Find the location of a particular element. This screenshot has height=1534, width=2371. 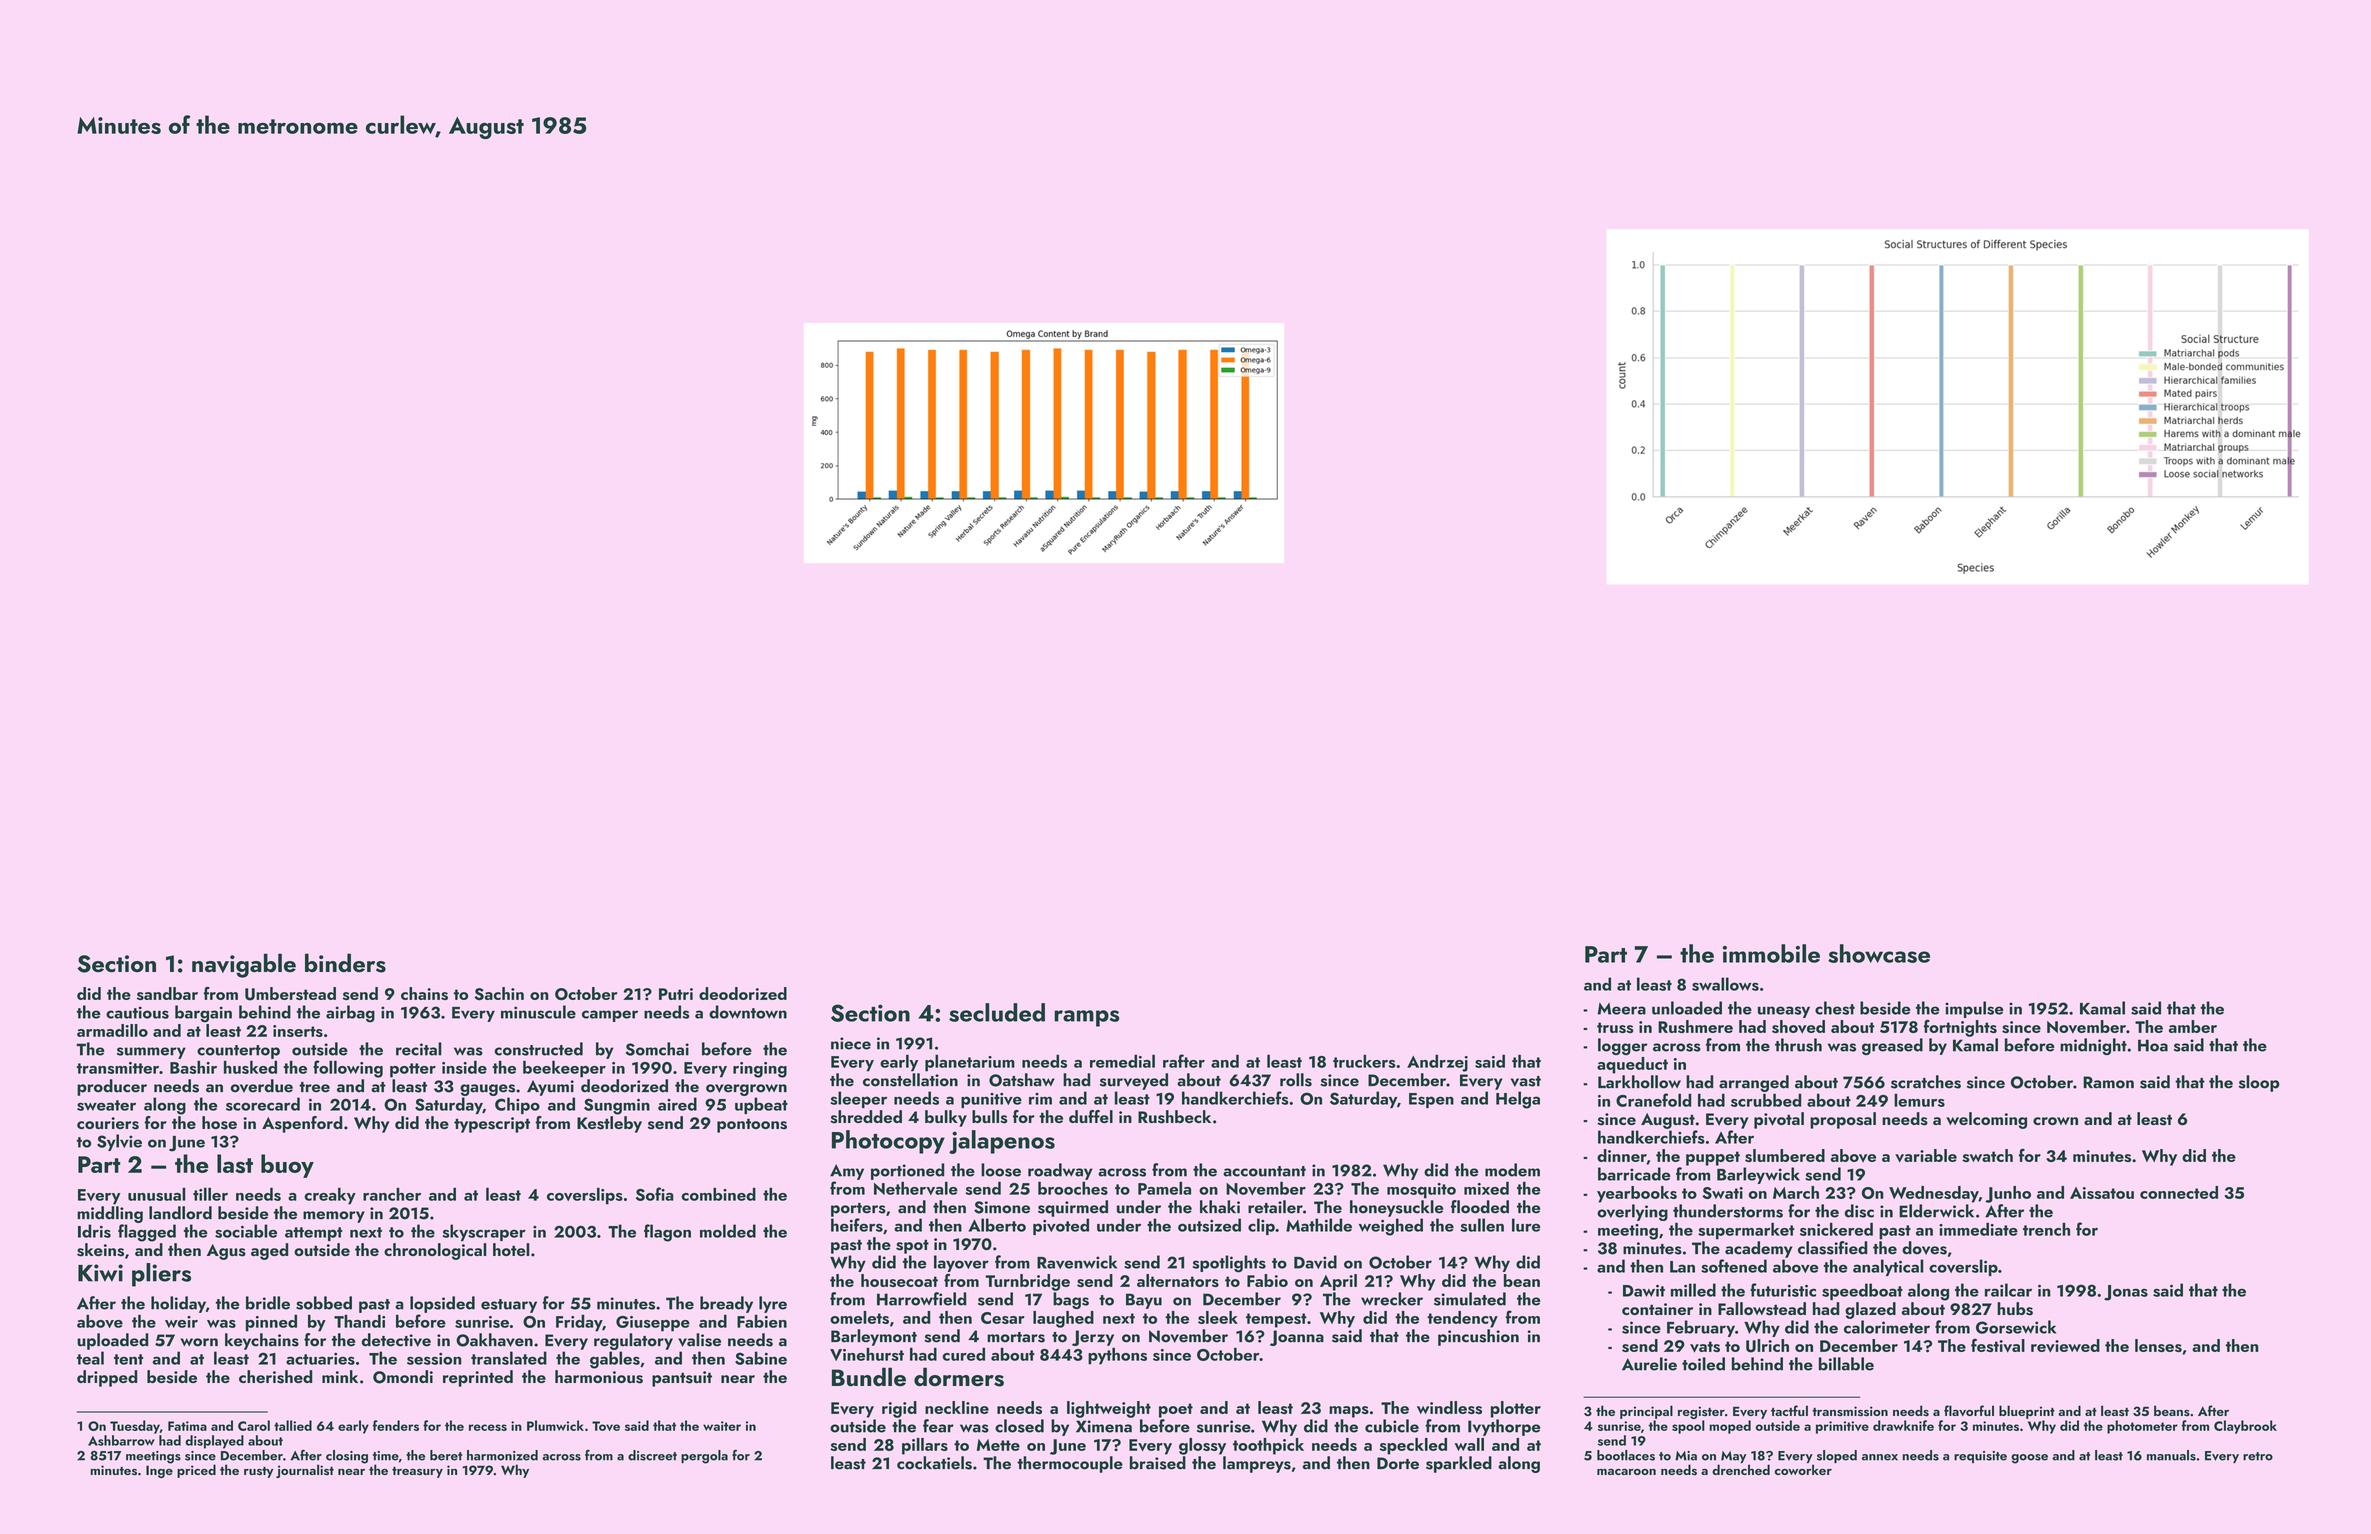

Giuseppe is located at coordinates (653, 1324).
